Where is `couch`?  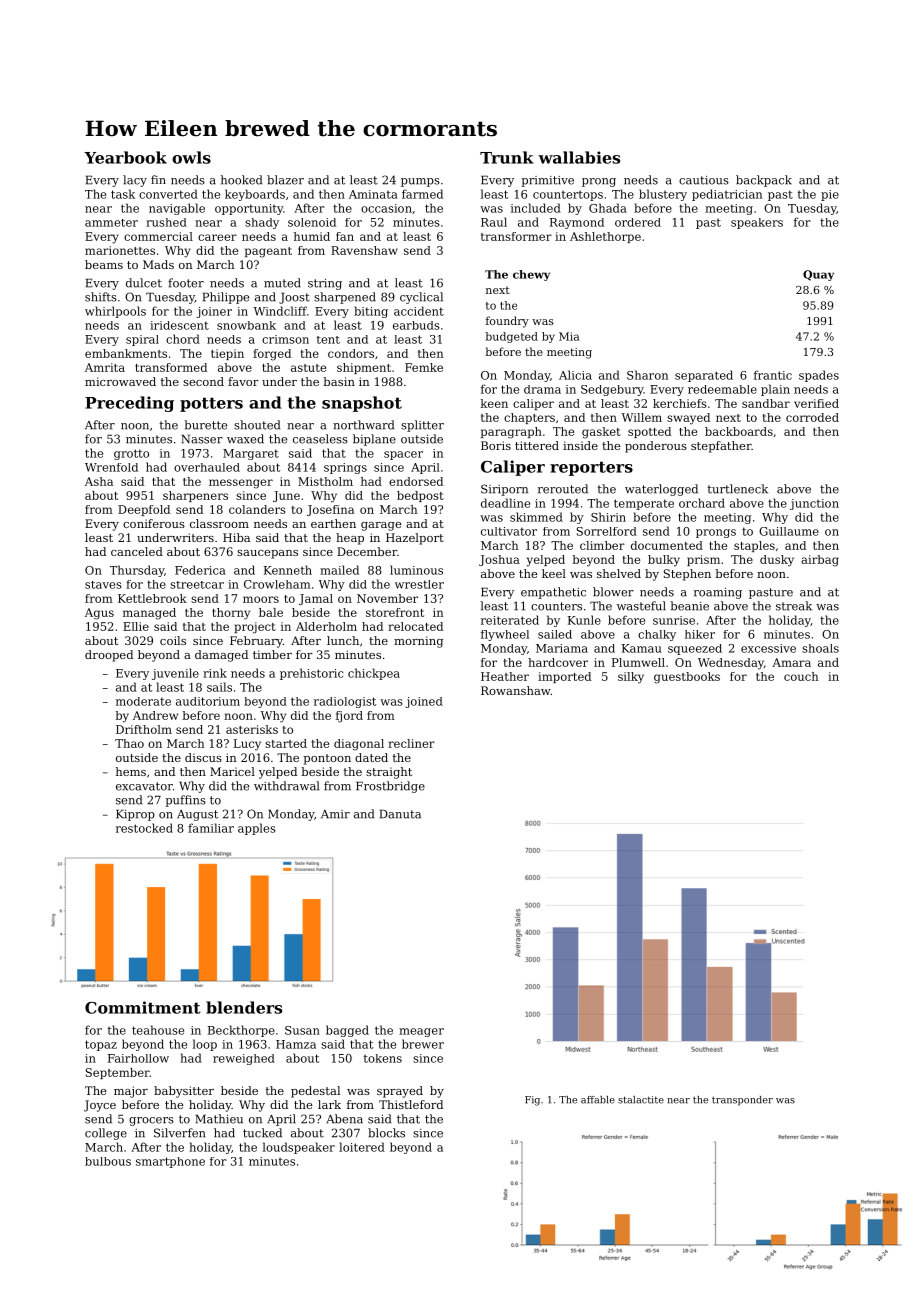 couch is located at coordinates (801, 676).
